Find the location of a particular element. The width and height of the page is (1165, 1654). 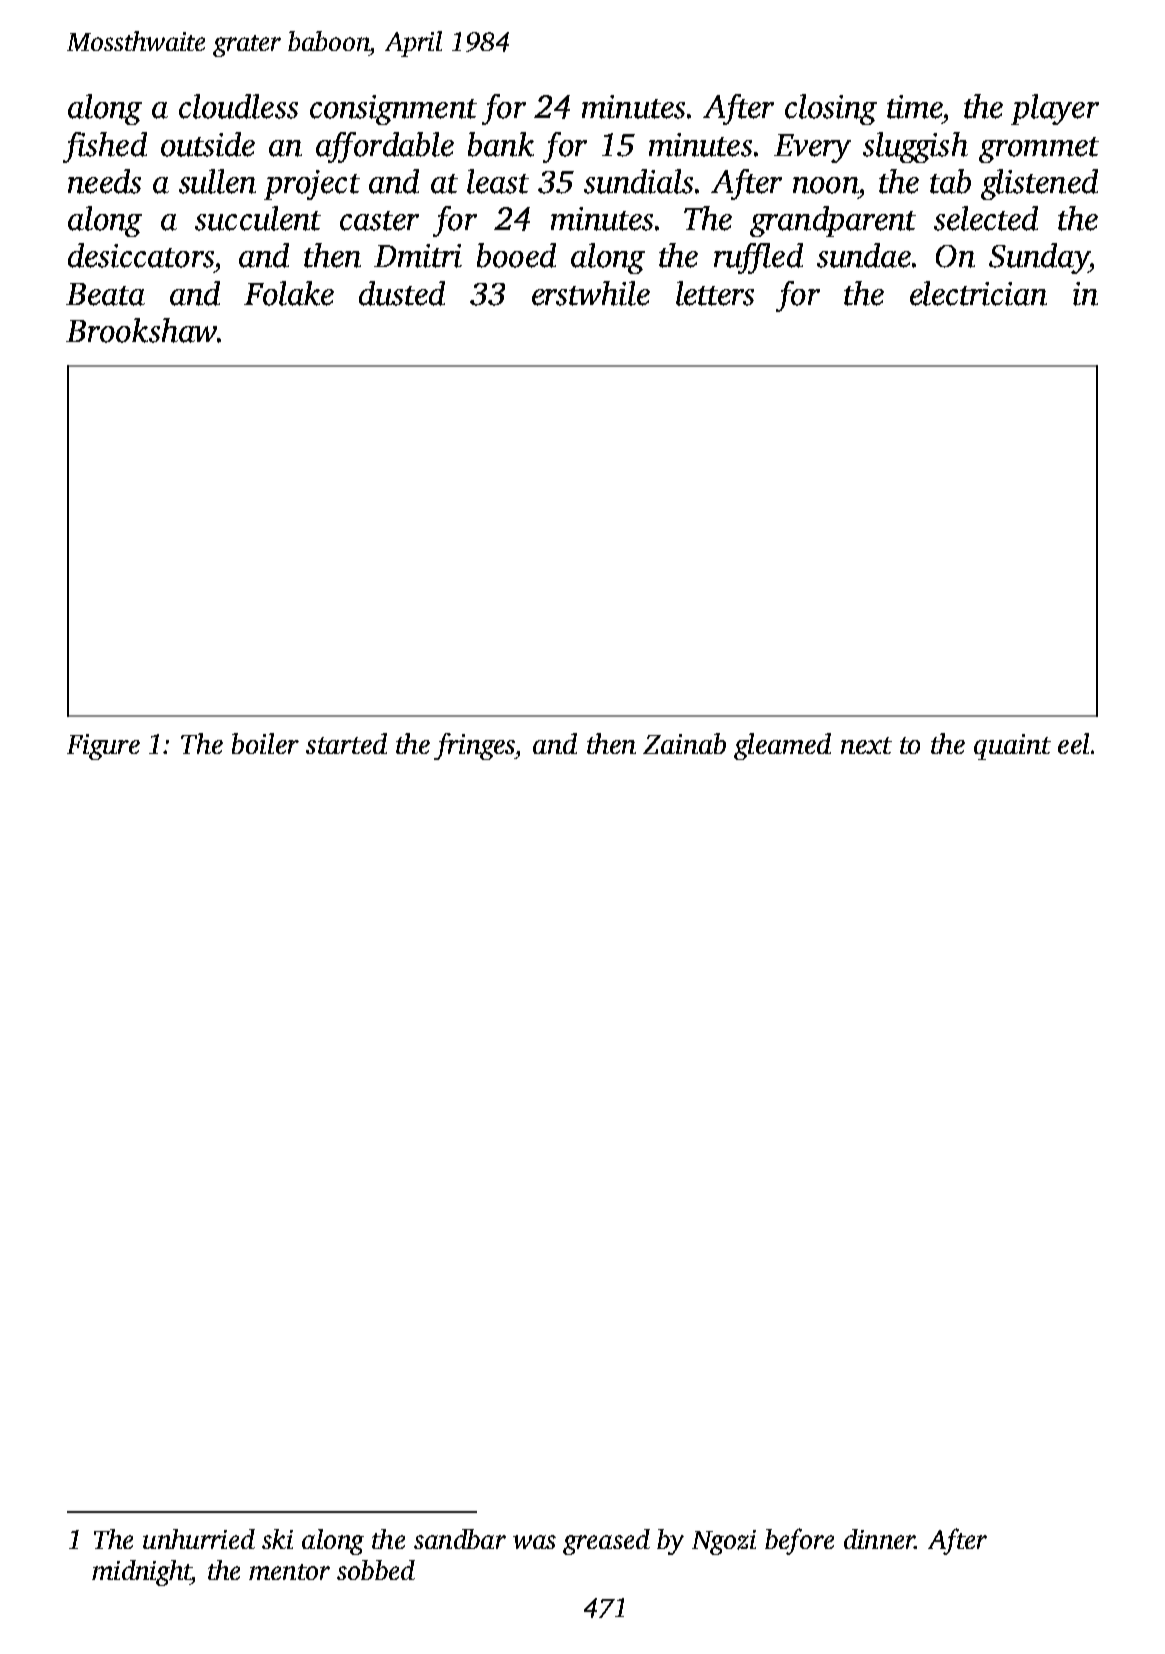

gleamed is located at coordinates (782, 746).
